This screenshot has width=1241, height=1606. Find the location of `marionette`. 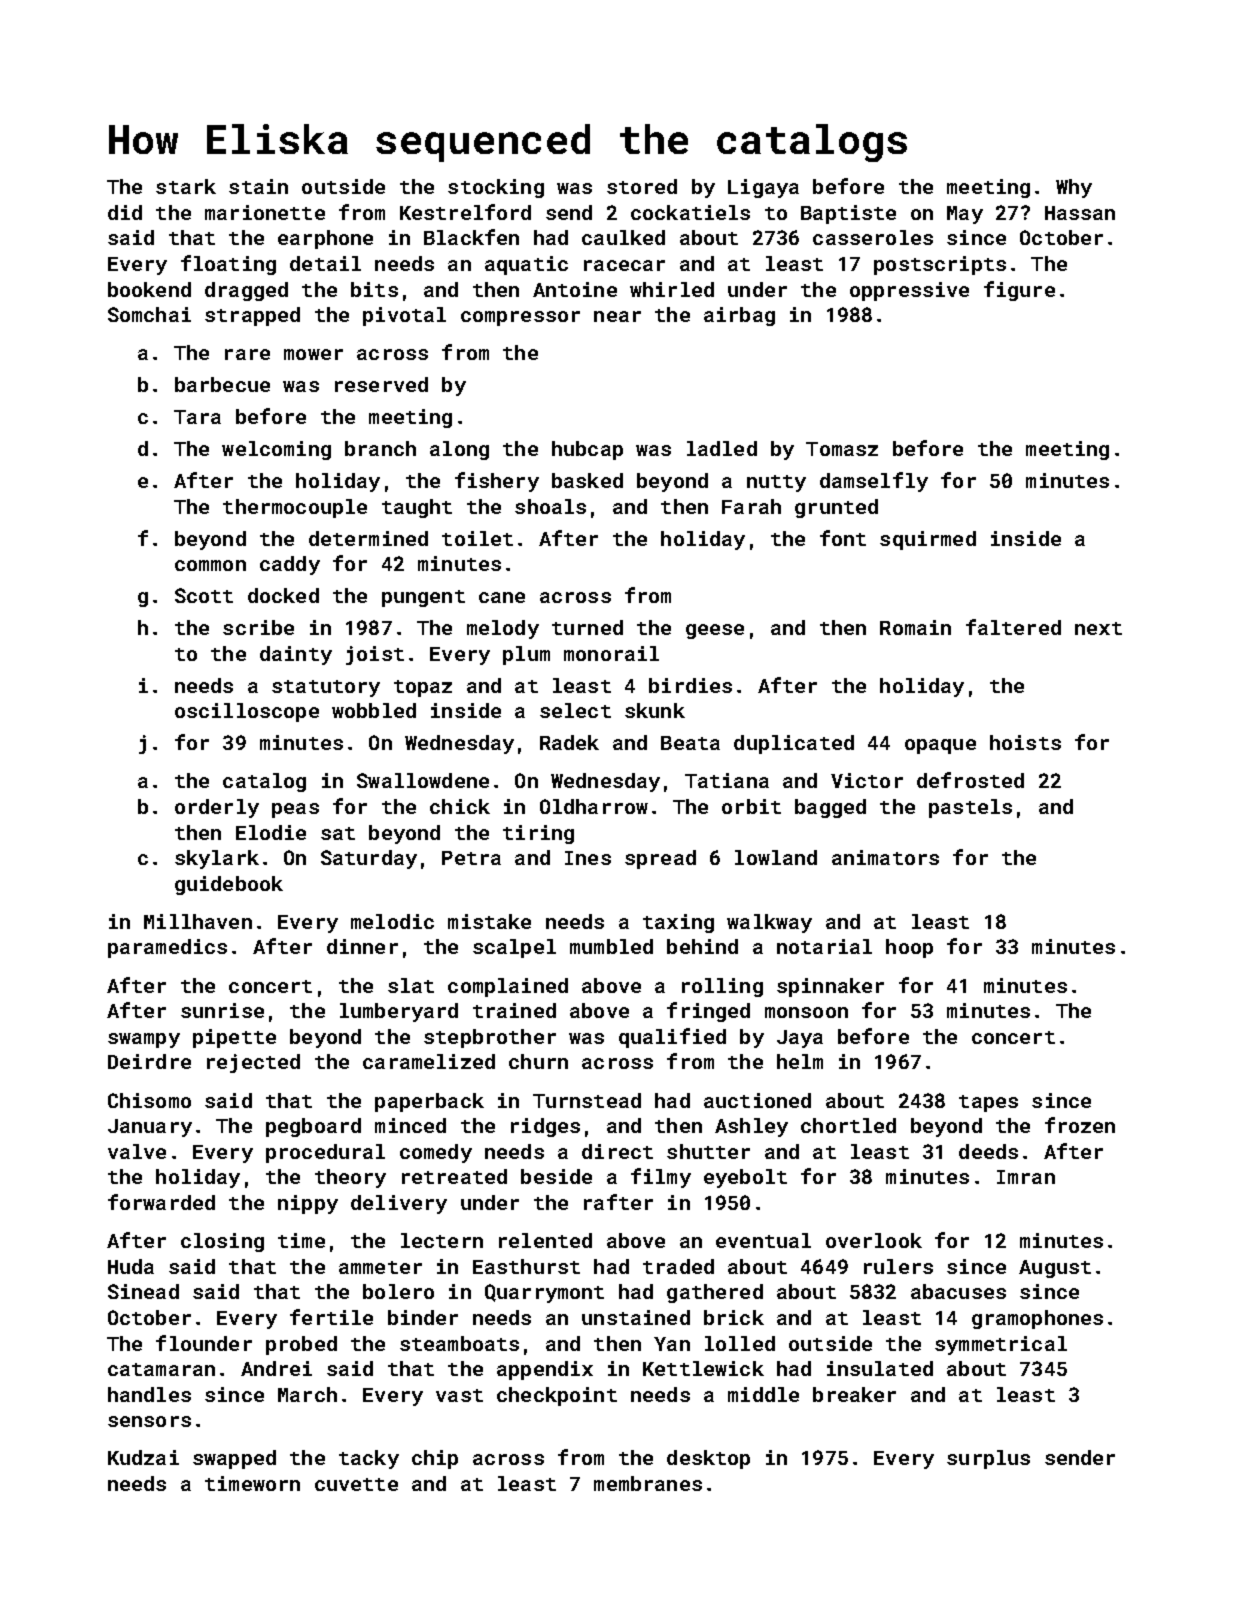

marionette is located at coordinates (265, 212).
